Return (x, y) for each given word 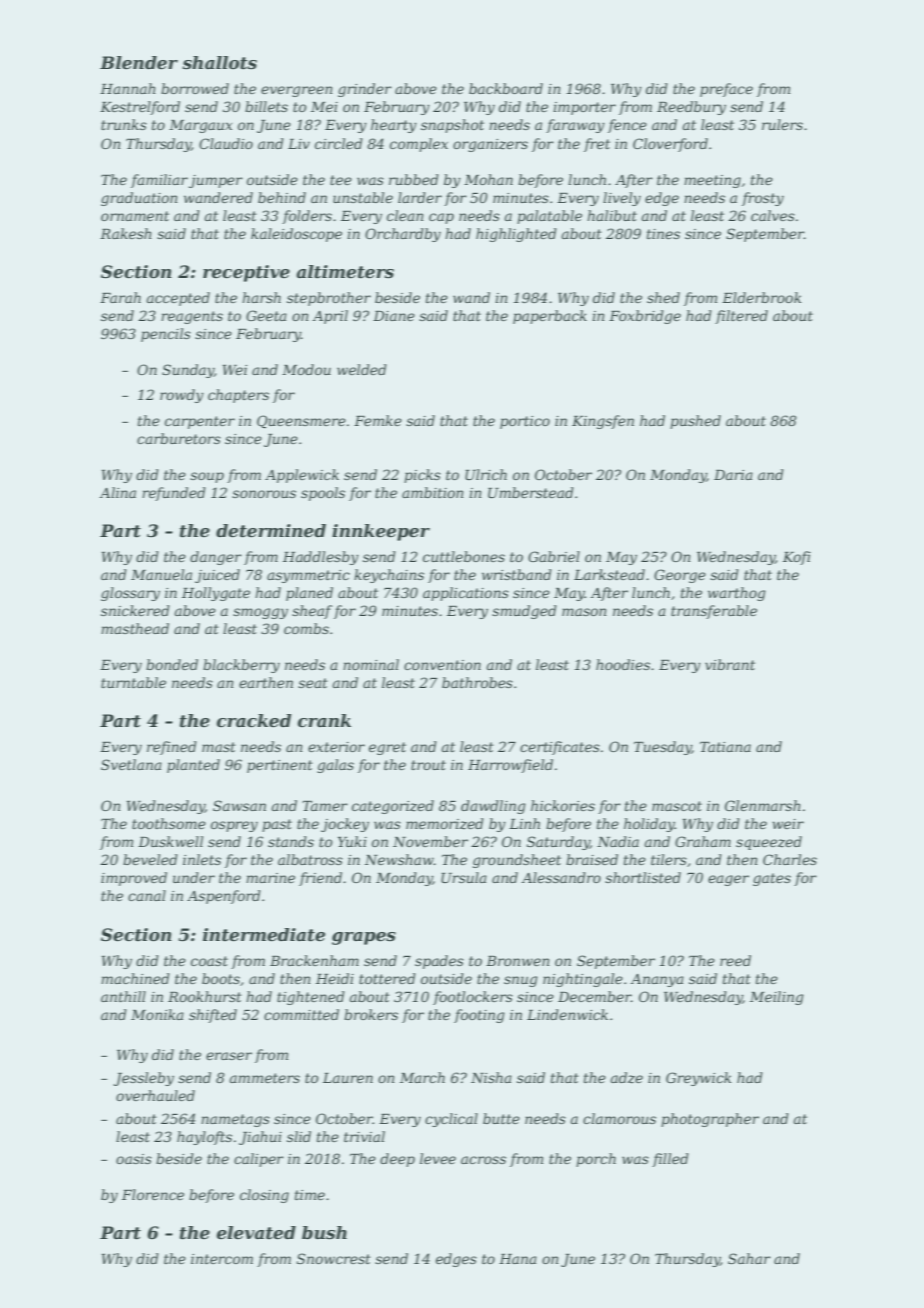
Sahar (749, 1258)
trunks (124, 124)
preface (726, 90)
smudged (524, 612)
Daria (733, 475)
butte (501, 1118)
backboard (506, 88)
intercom (222, 1259)
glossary (130, 594)
